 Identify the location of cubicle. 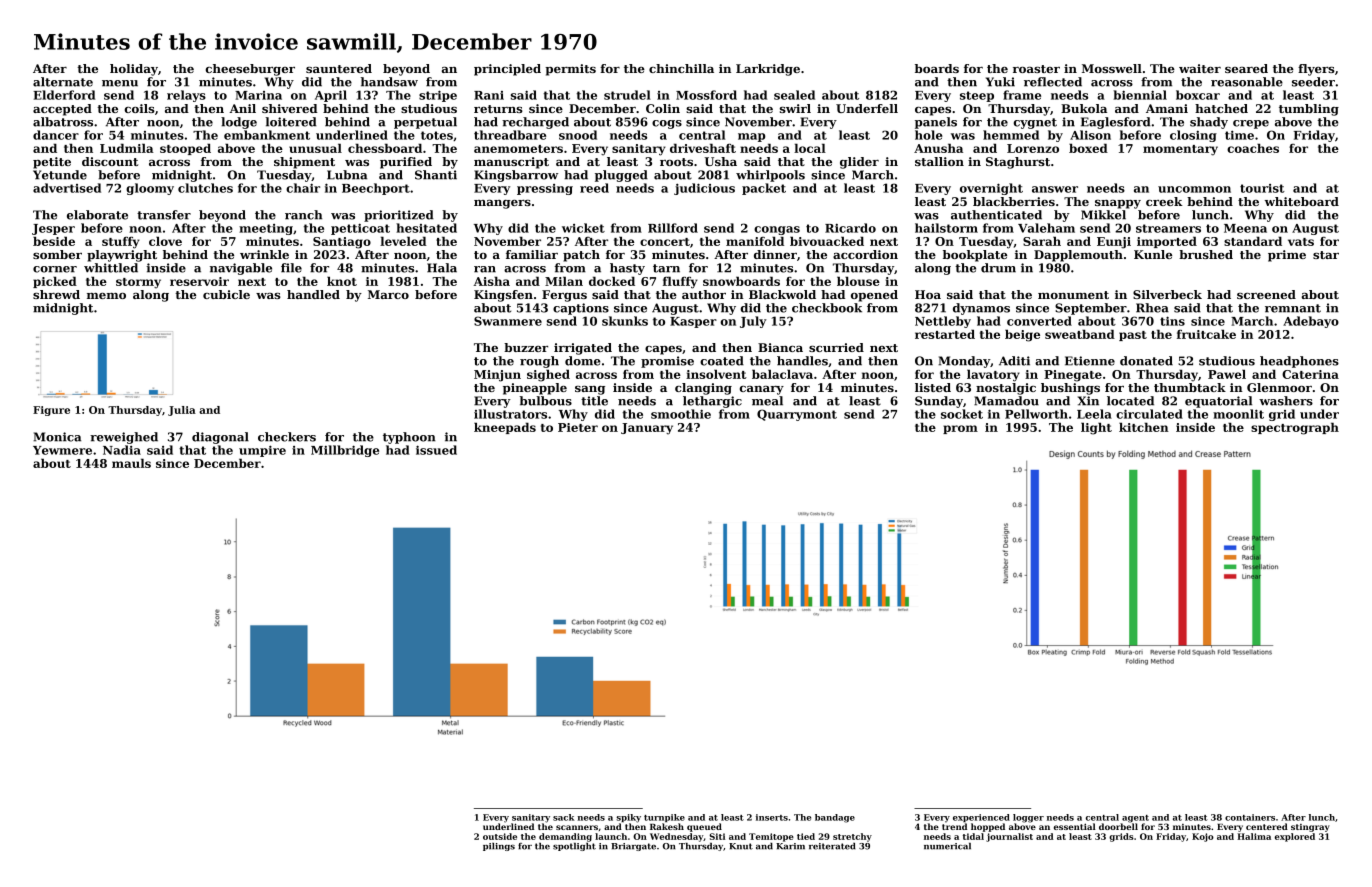
(226, 294).
